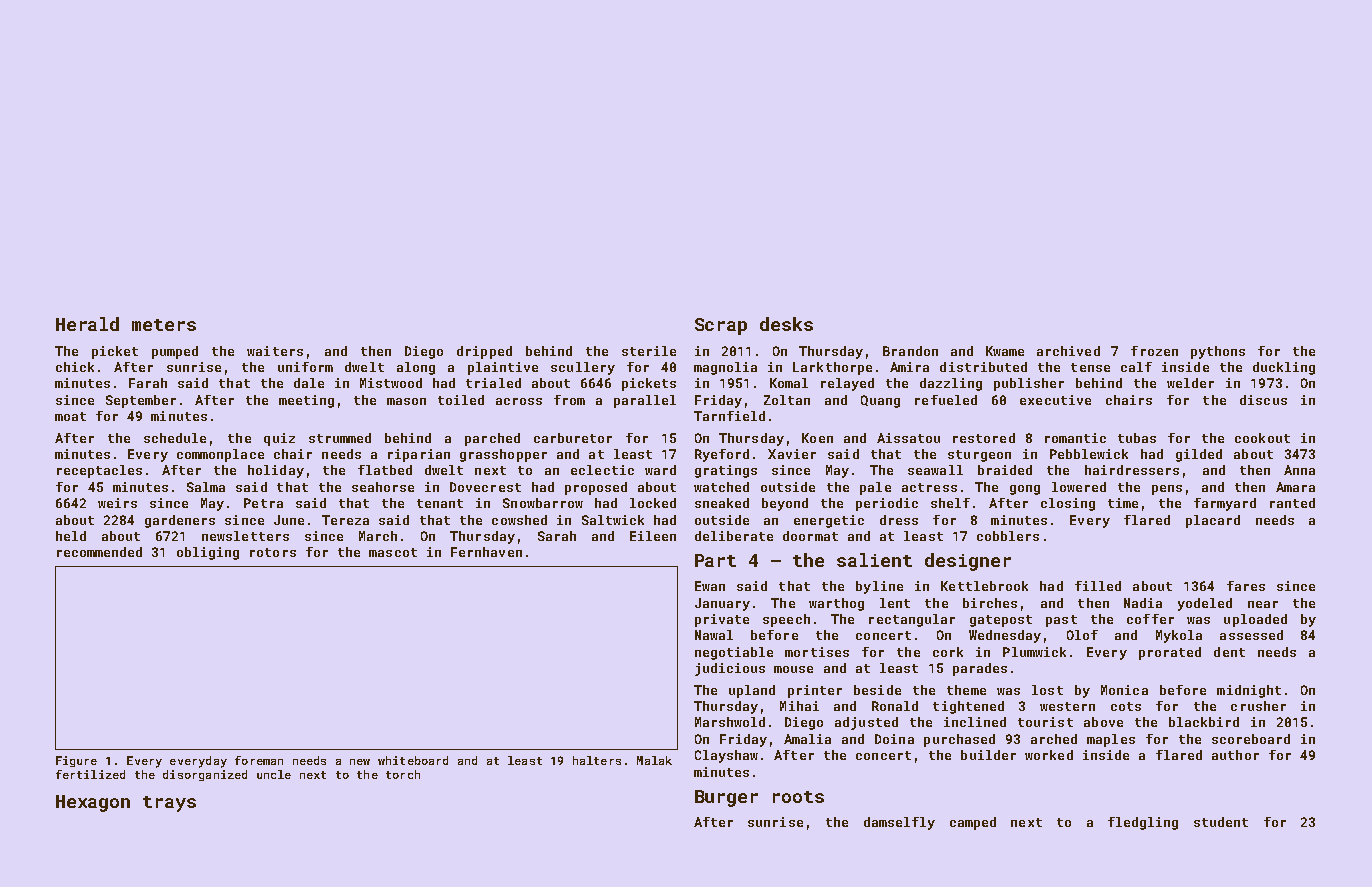 Image resolution: width=1372 pixels, height=887 pixels. Describe the element at coordinates (874, 560) in the screenshot. I see `salient` at that location.
